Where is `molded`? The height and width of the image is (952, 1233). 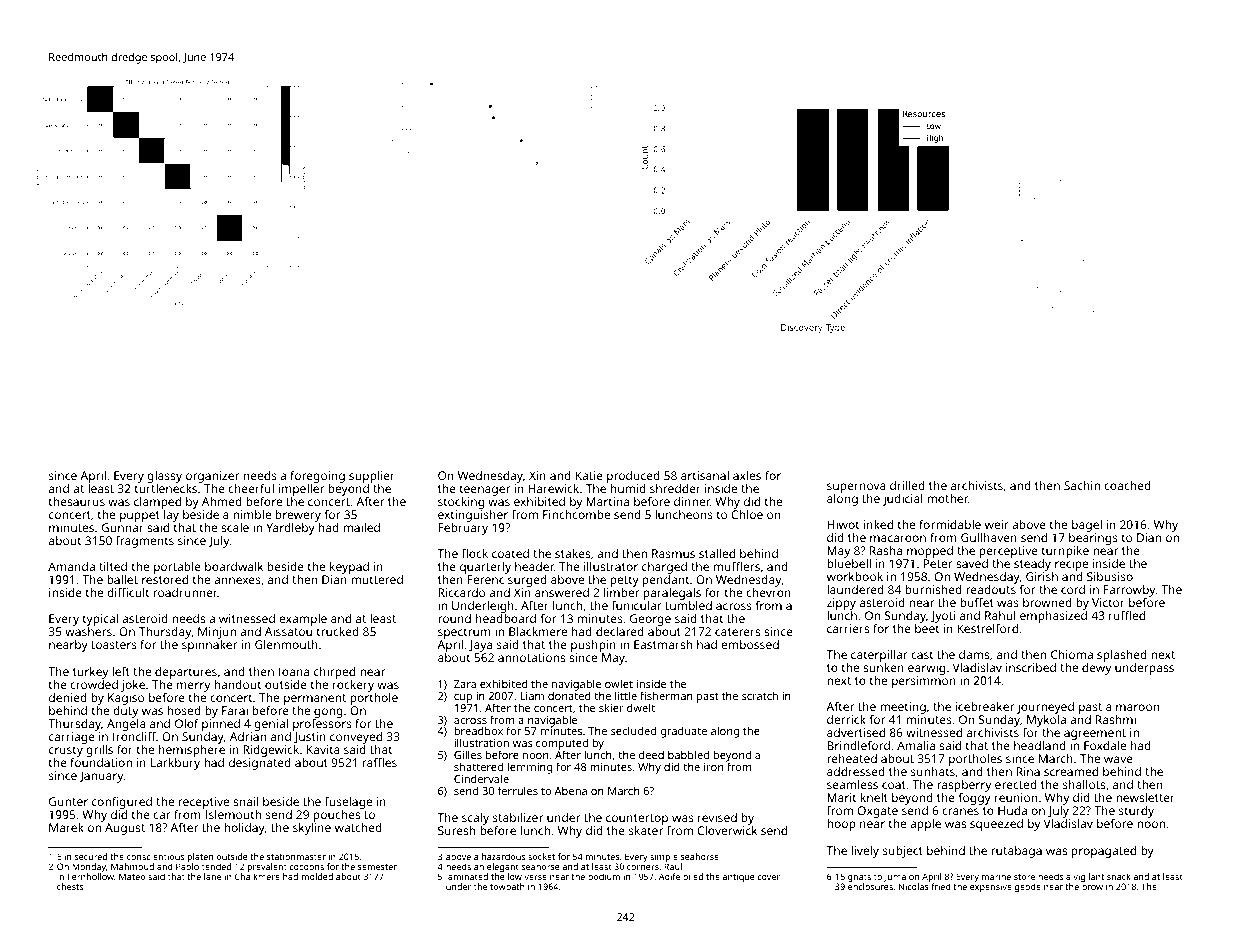 molded is located at coordinates (317, 876).
